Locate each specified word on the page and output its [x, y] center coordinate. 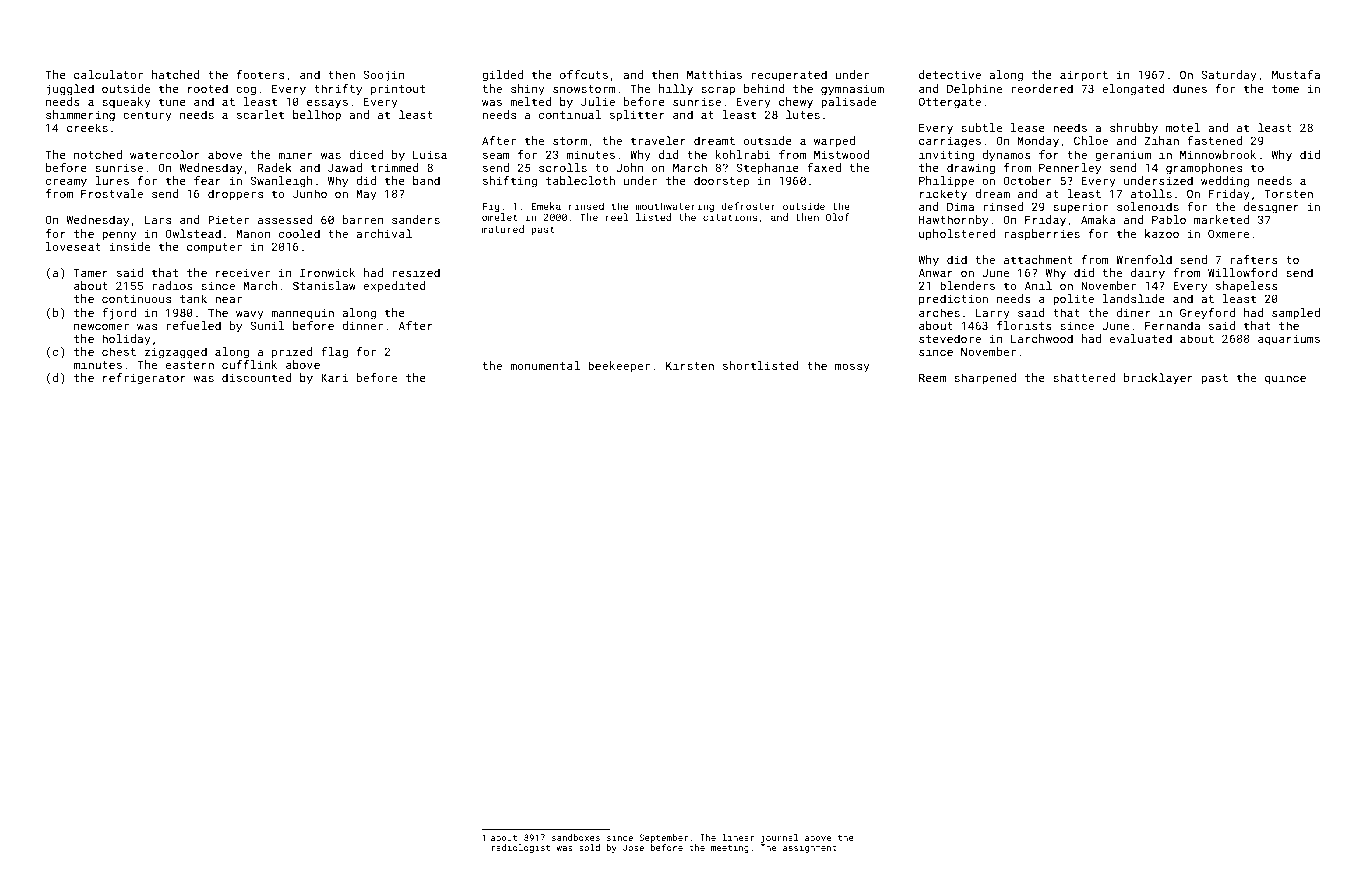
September [663, 838]
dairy [1148, 274]
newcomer [101, 326]
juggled [70, 90]
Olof [838, 217]
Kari [334, 377]
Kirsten [690, 365]
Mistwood [841, 154]
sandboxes [576, 837]
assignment [810, 848]
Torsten [1289, 193]
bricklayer [1158, 379]
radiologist [520, 848]
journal [779, 838]
